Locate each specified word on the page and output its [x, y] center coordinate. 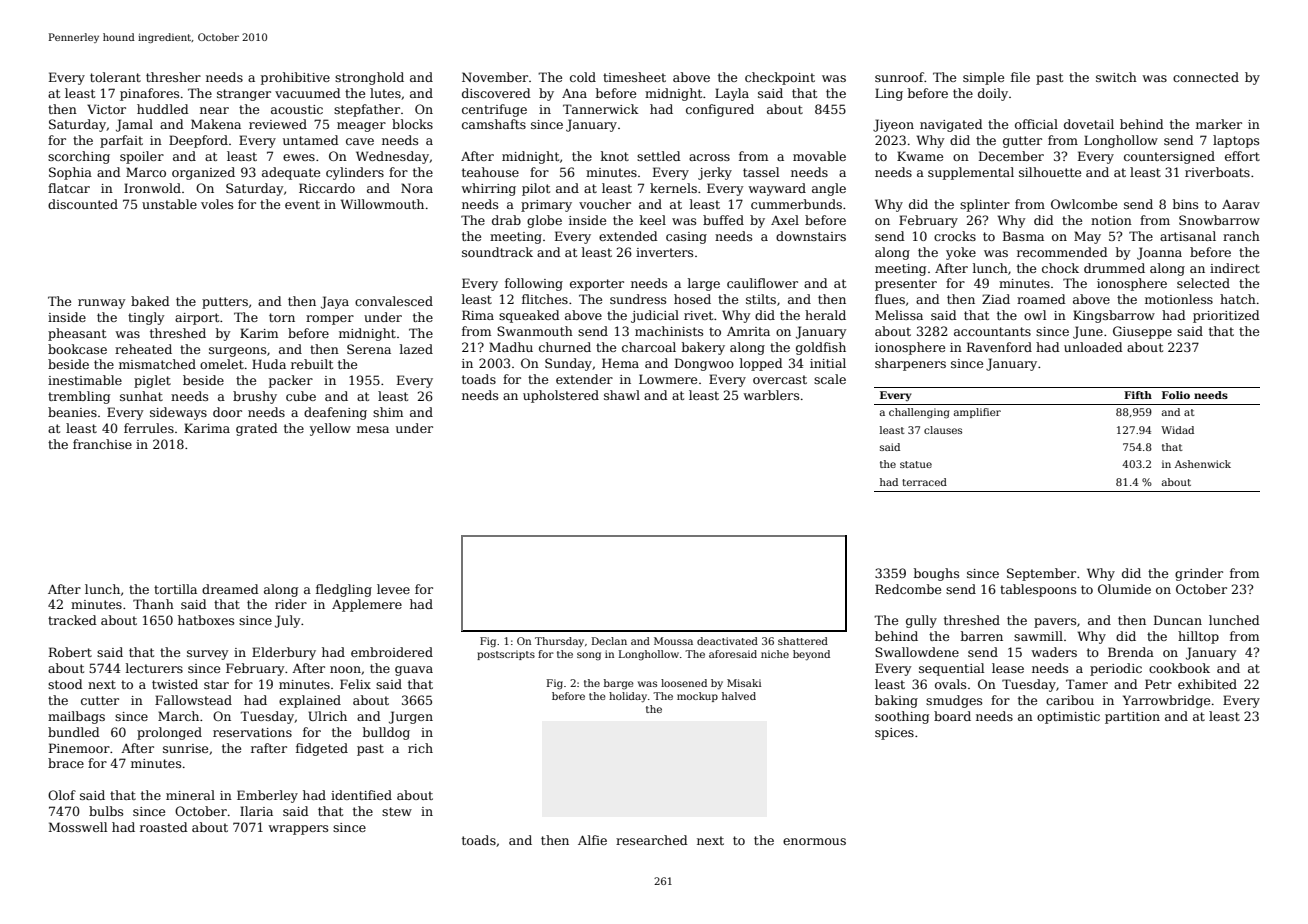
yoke [961, 253]
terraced [924, 482]
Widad [1177, 430]
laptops [1236, 141]
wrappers [298, 830]
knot [615, 156]
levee [393, 589]
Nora [417, 188]
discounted [83, 204]
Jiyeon [893, 125]
